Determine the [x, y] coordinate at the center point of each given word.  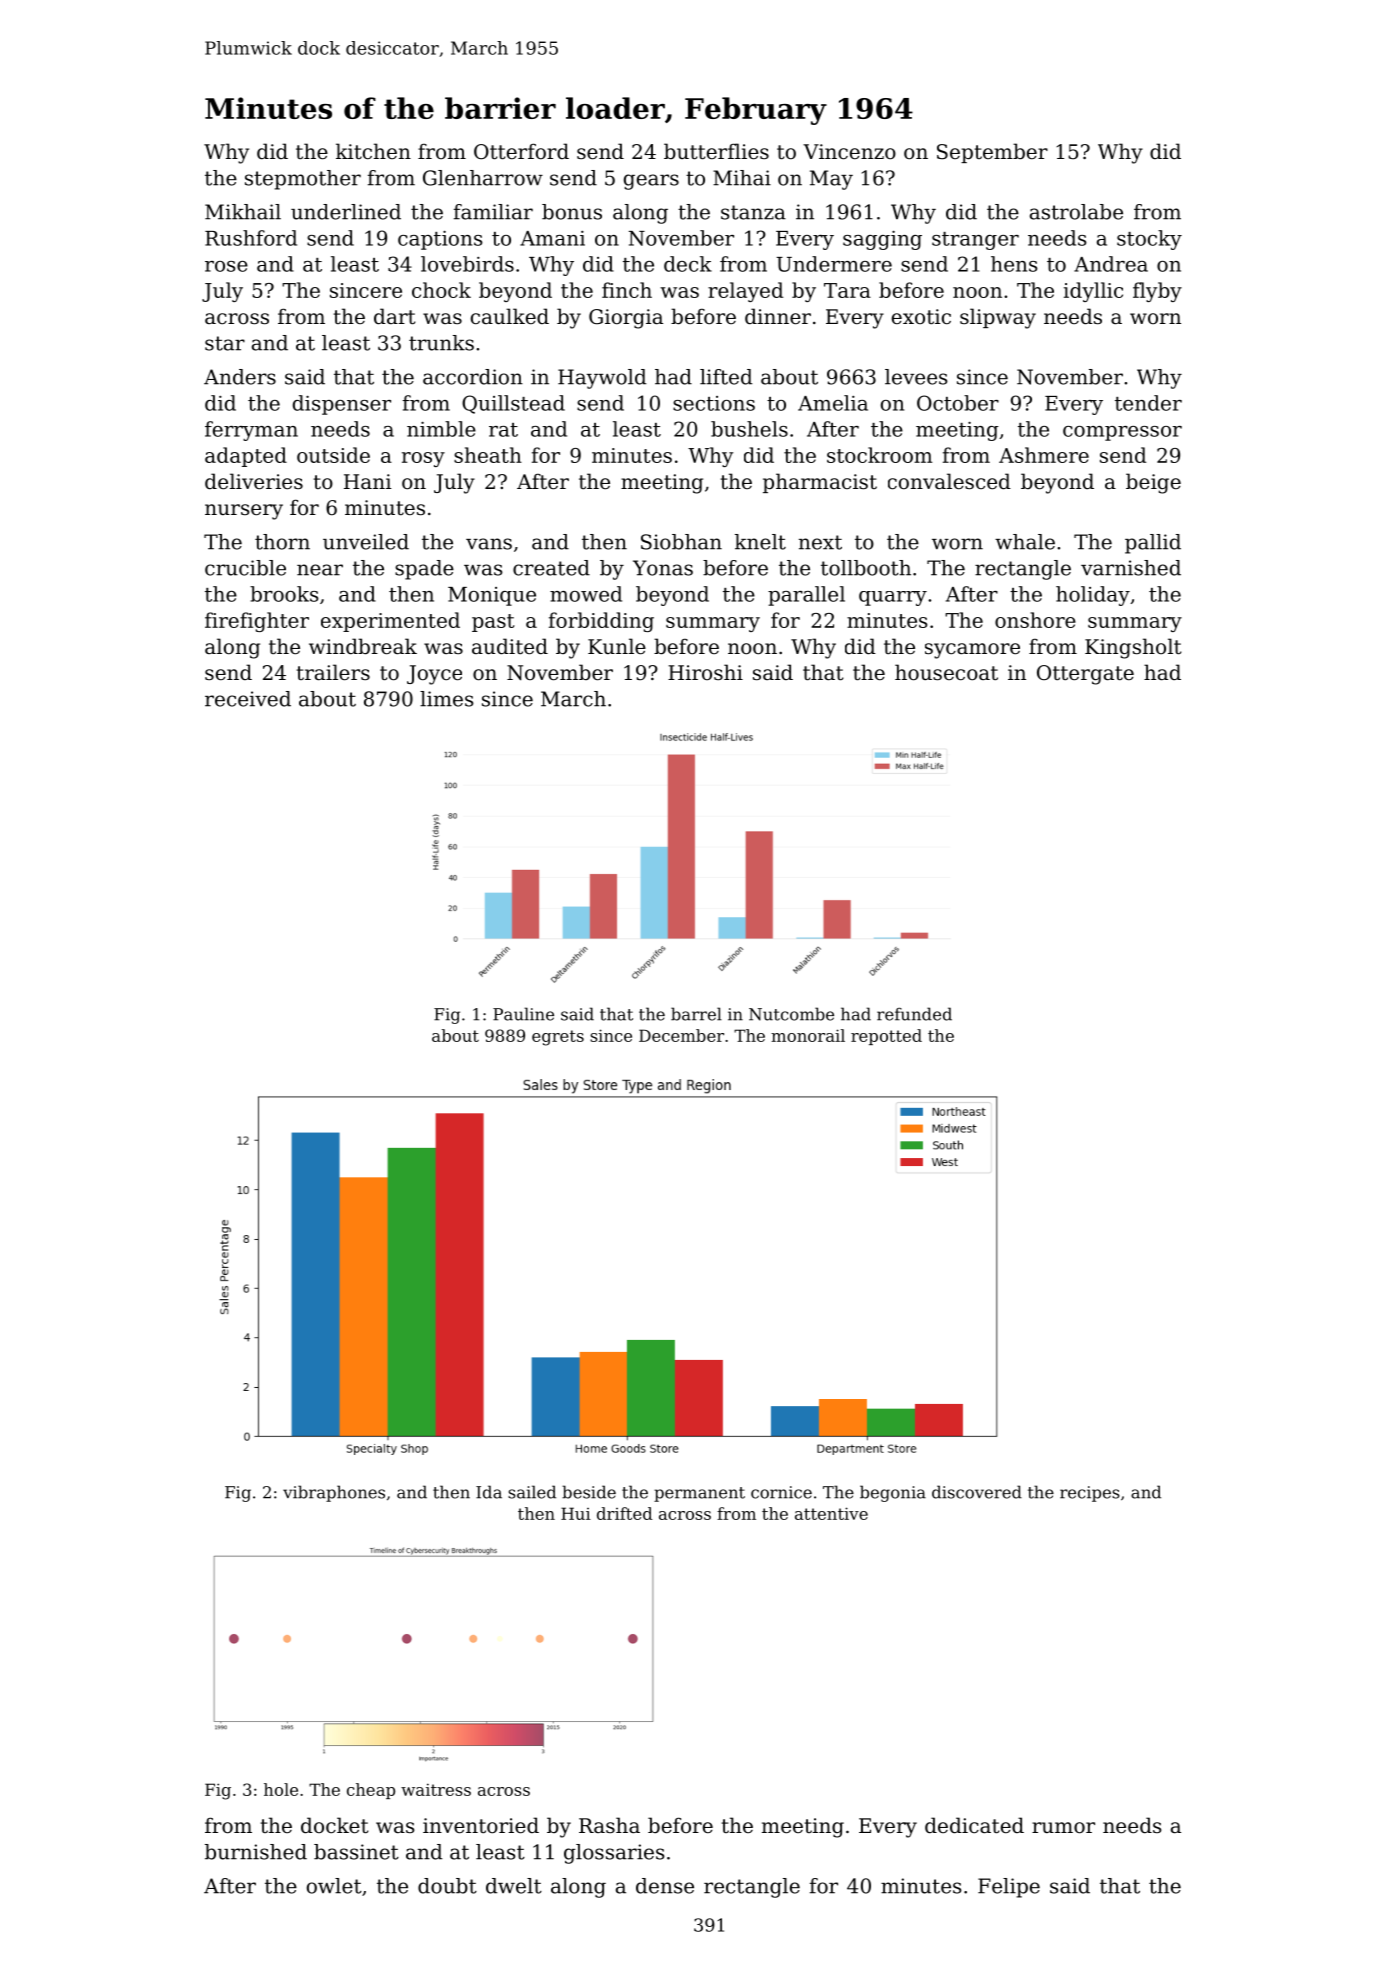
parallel [806, 596]
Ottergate [1085, 675]
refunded [914, 1014]
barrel [696, 1014]
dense [665, 1886]
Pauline [523, 1014]
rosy [423, 459]
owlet [334, 1886]
